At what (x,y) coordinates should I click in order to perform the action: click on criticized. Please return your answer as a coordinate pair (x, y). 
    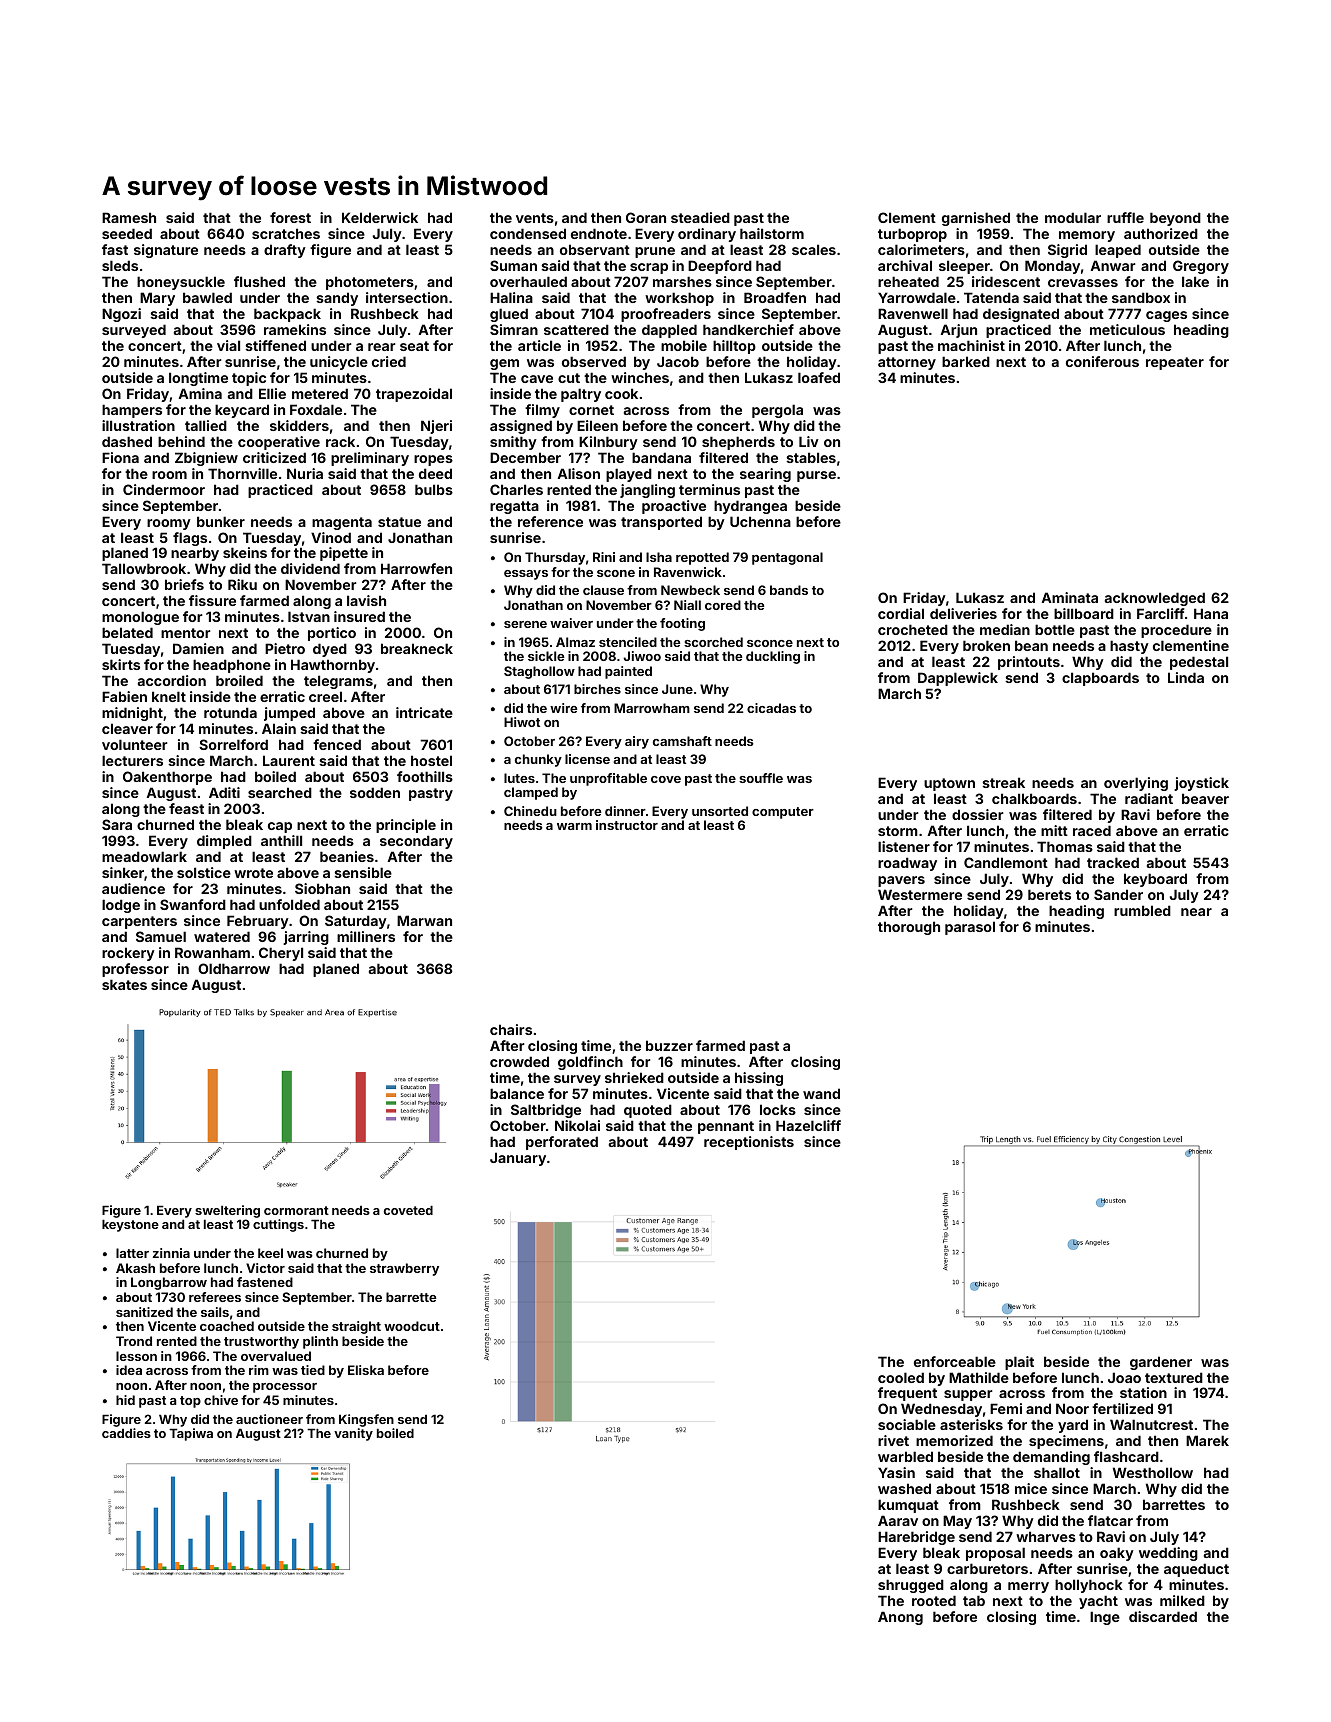
    Looking at the image, I should click on (274, 457).
